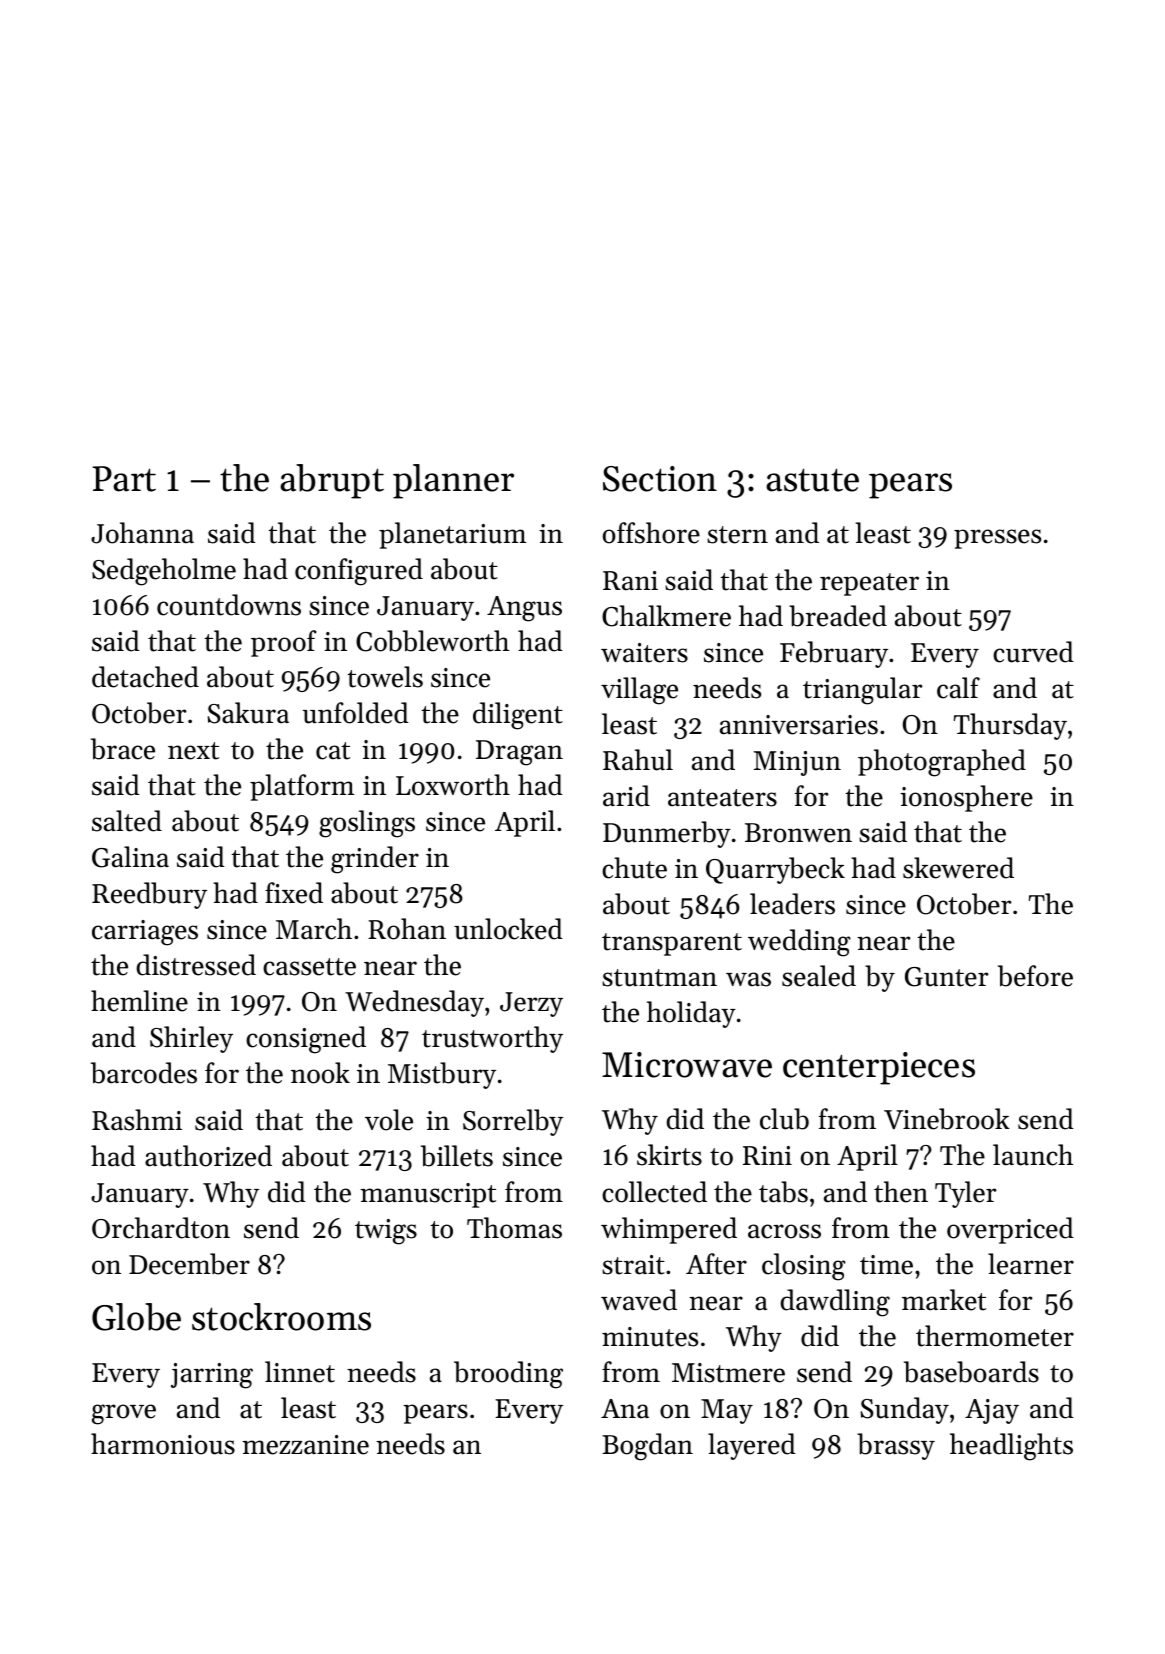  Describe the element at coordinates (966, 798) in the page. I see `ionosphere` at that location.
